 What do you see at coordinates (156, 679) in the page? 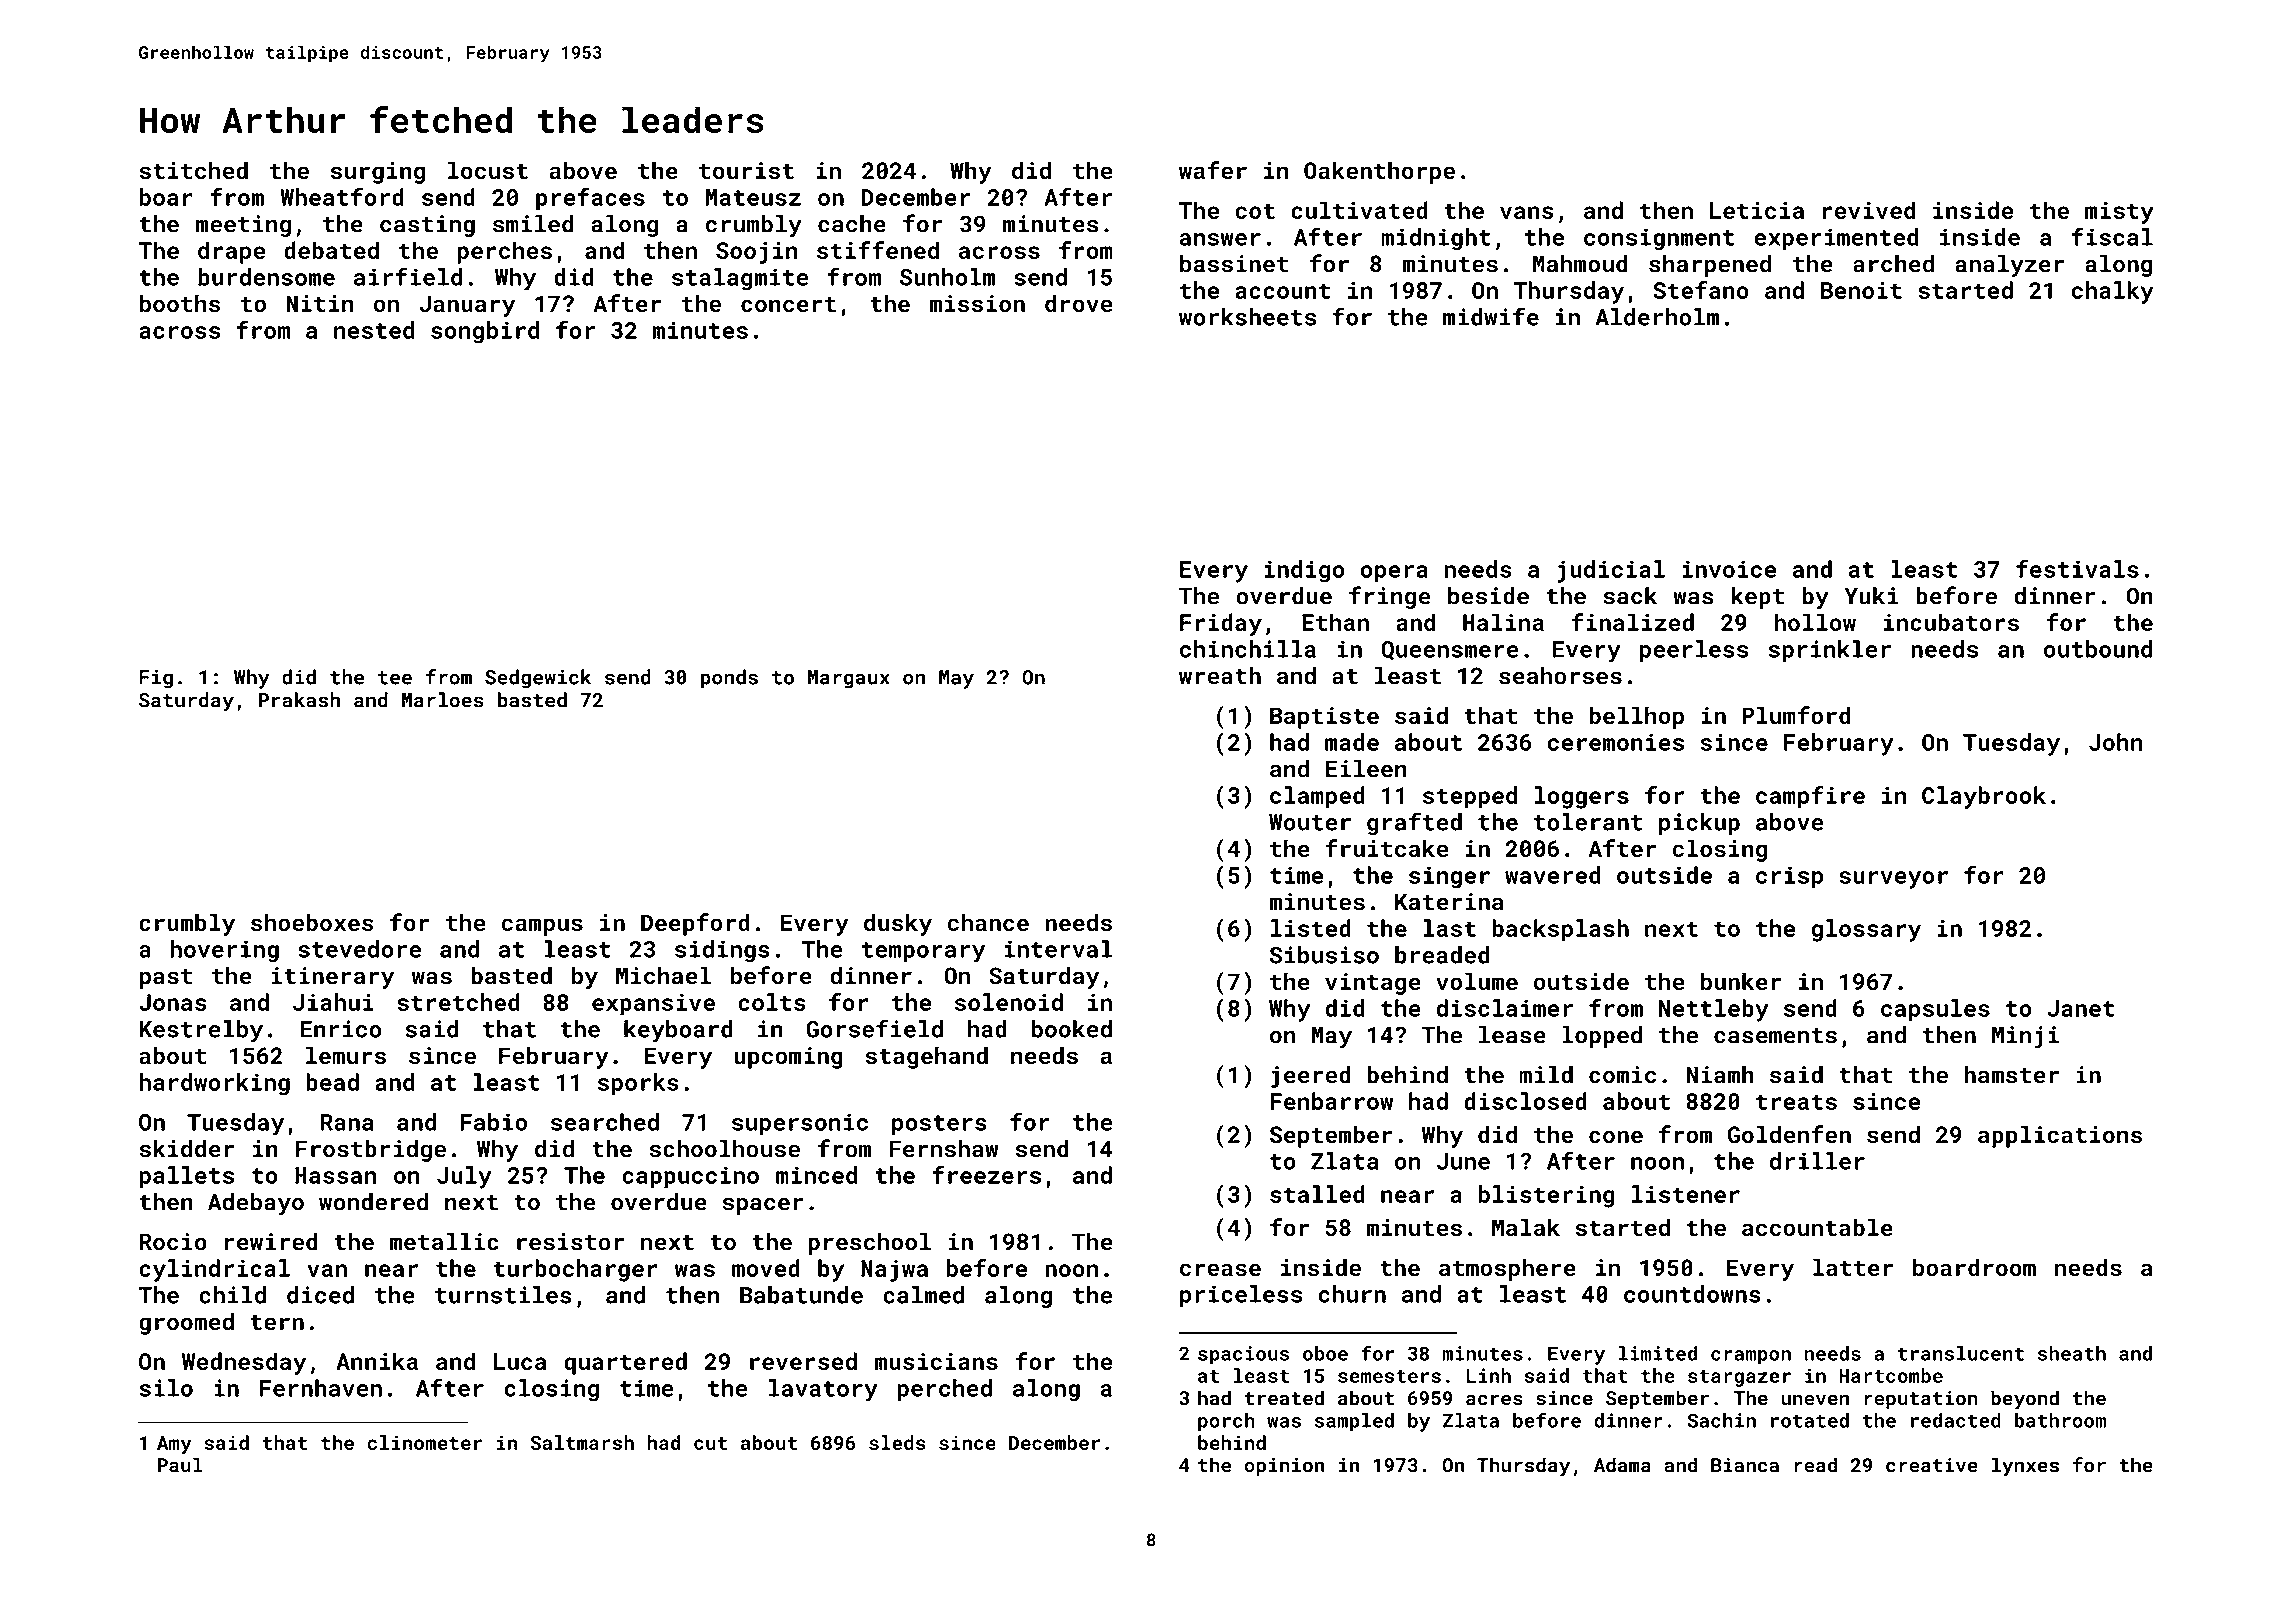
I see `Fig` at bounding box center [156, 679].
